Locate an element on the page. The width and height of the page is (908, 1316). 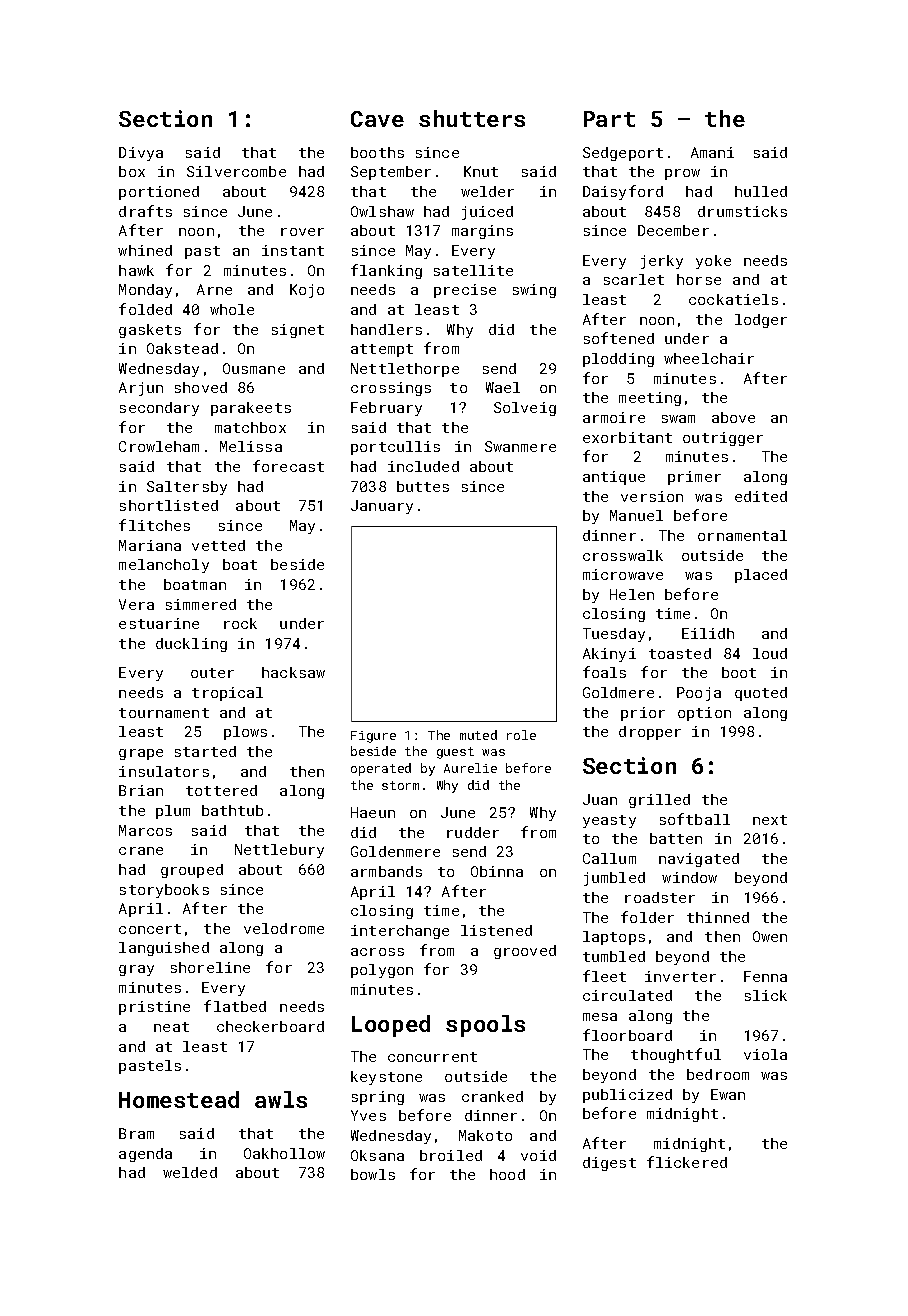
instant is located at coordinates (293, 250).
